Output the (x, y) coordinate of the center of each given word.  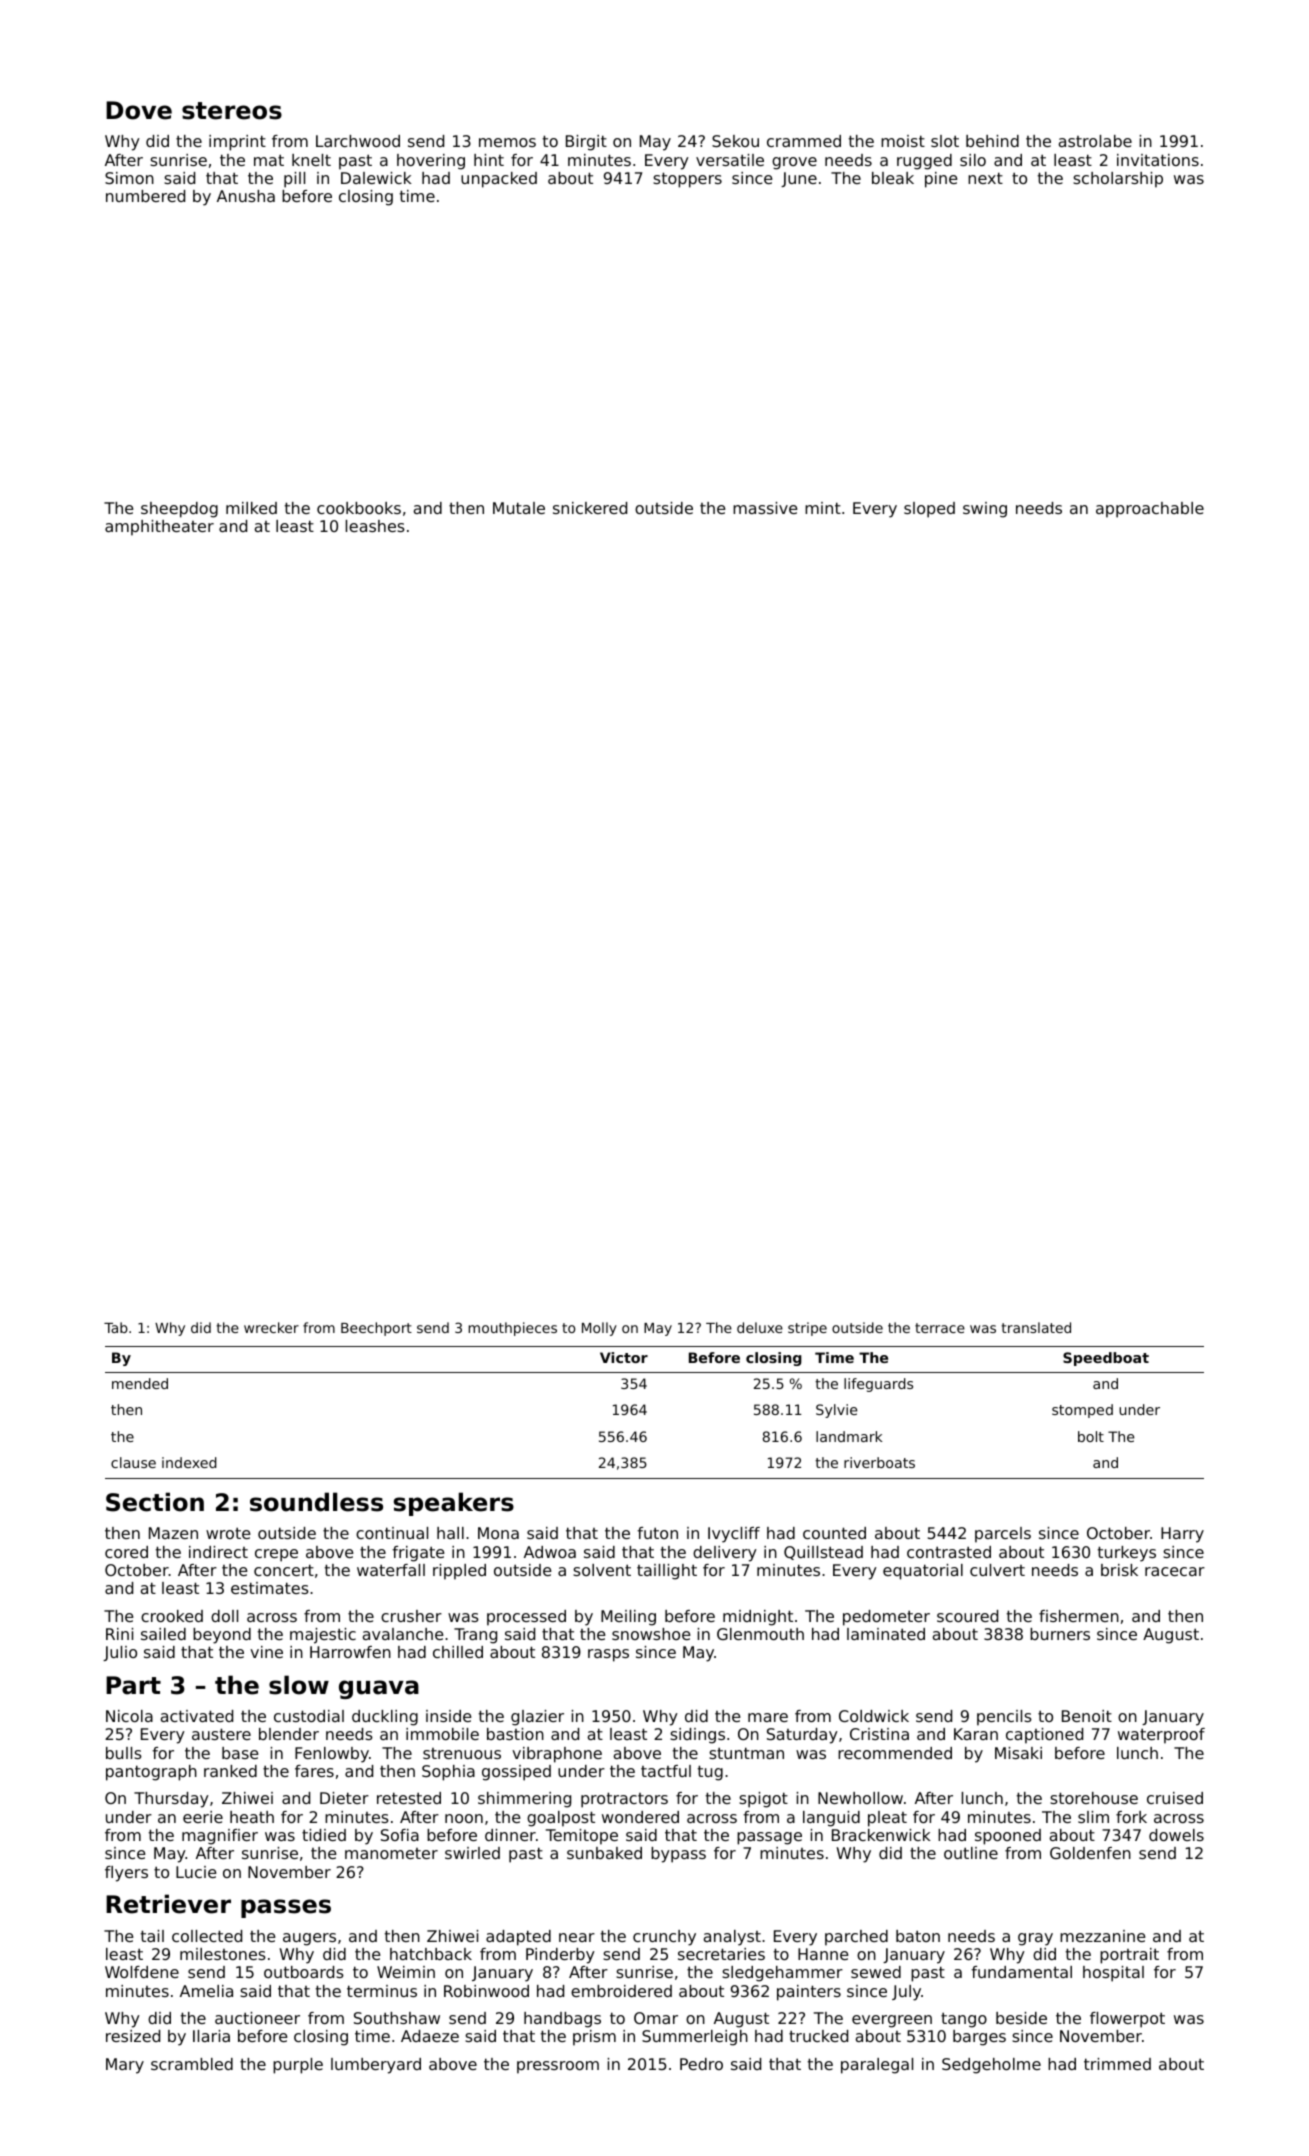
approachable (1150, 510)
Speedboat (1106, 1359)
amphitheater (159, 528)
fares (314, 1771)
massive (765, 508)
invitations (1158, 160)
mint (823, 508)
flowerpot (1127, 2020)
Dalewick (376, 178)
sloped (929, 510)
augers (309, 1939)
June (799, 179)
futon (657, 1533)
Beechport (376, 1329)
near (577, 1937)
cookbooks (359, 508)
